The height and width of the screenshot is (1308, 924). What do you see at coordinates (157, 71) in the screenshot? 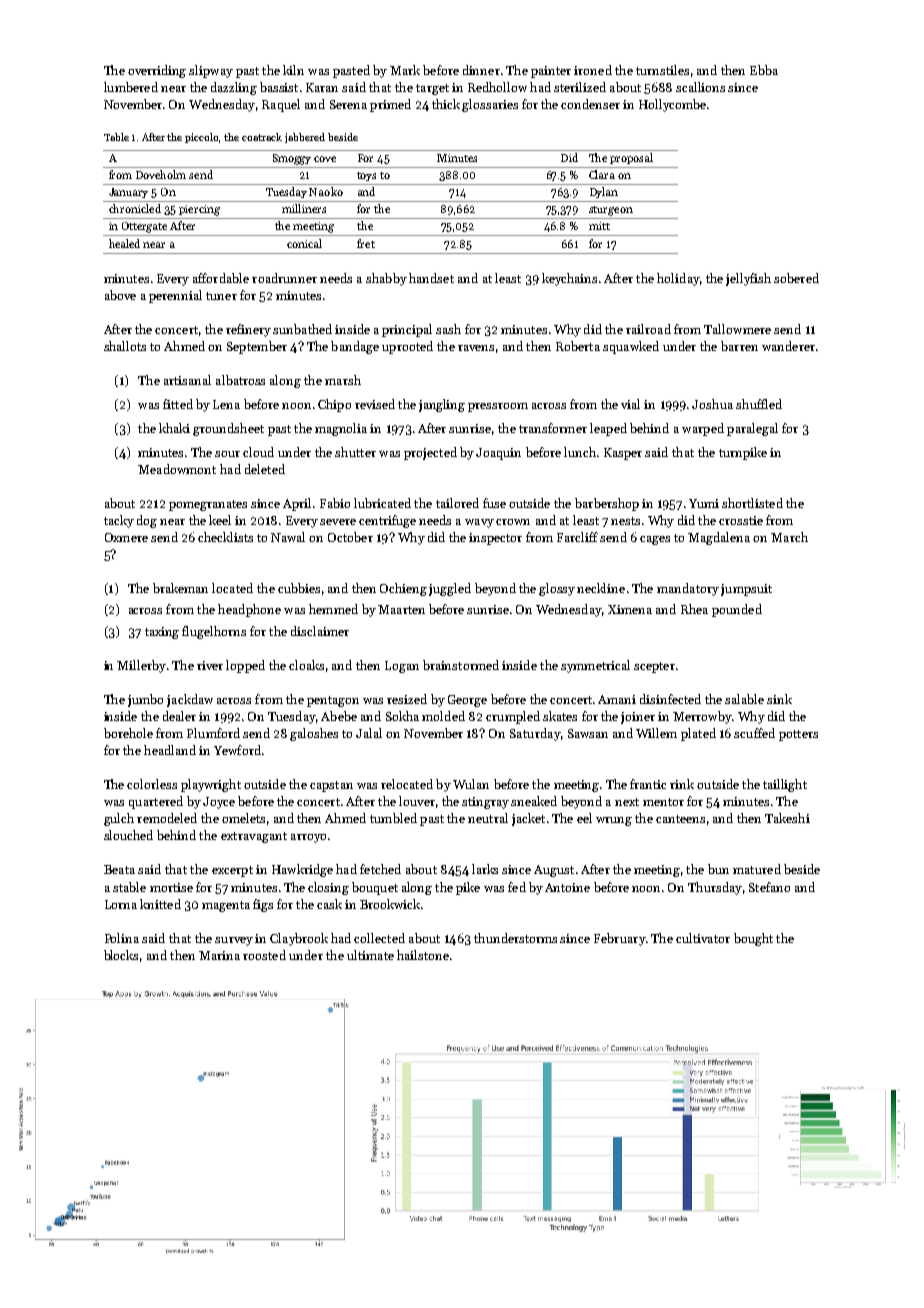
I see `overriding` at bounding box center [157, 71].
